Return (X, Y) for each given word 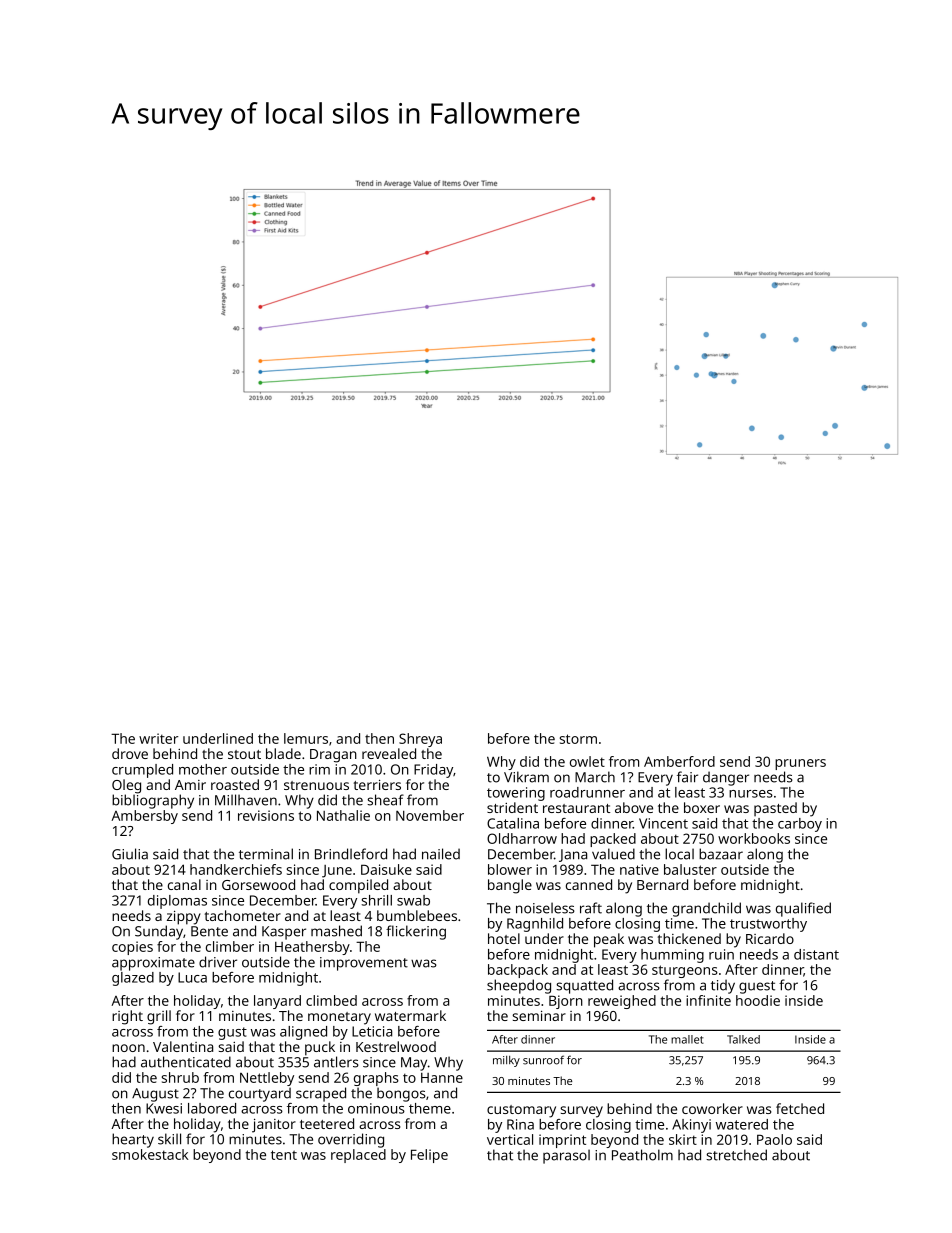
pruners (800, 764)
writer (158, 738)
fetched (800, 1108)
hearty (133, 1140)
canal (184, 884)
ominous (376, 1108)
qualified (803, 909)
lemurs (306, 738)
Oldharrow (522, 838)
